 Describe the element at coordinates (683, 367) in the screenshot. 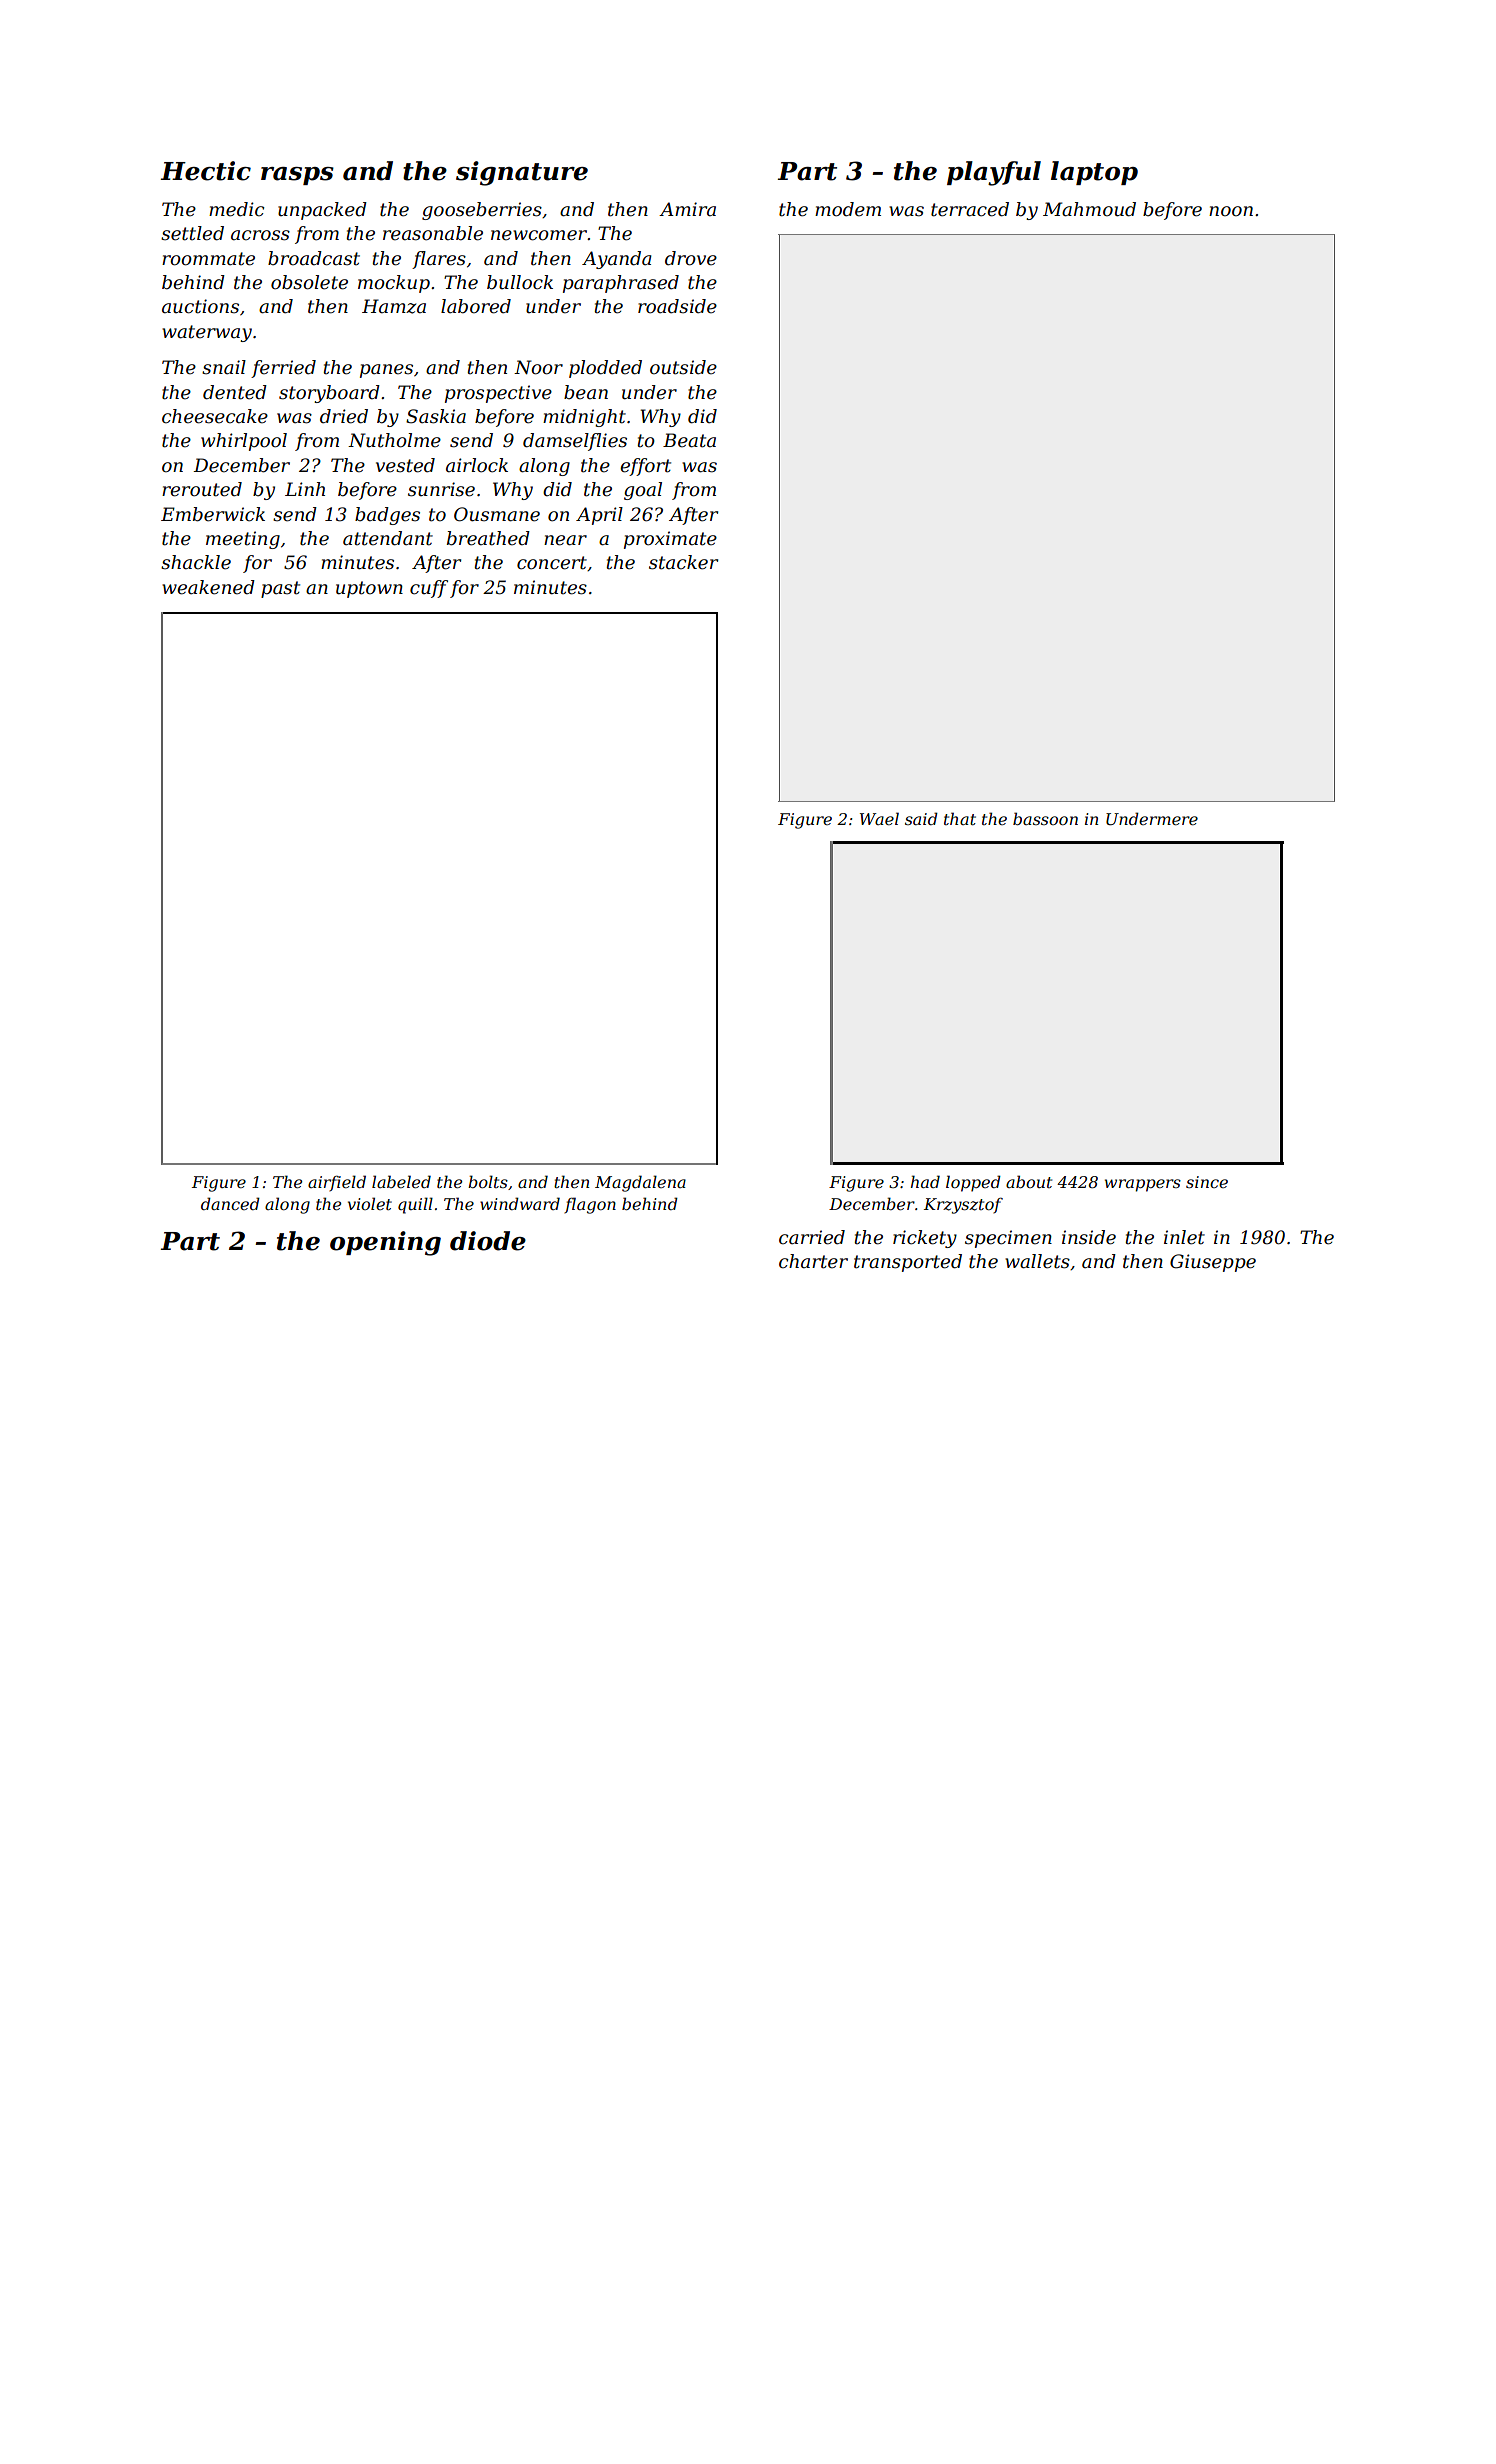

I see `outside` at that location.
